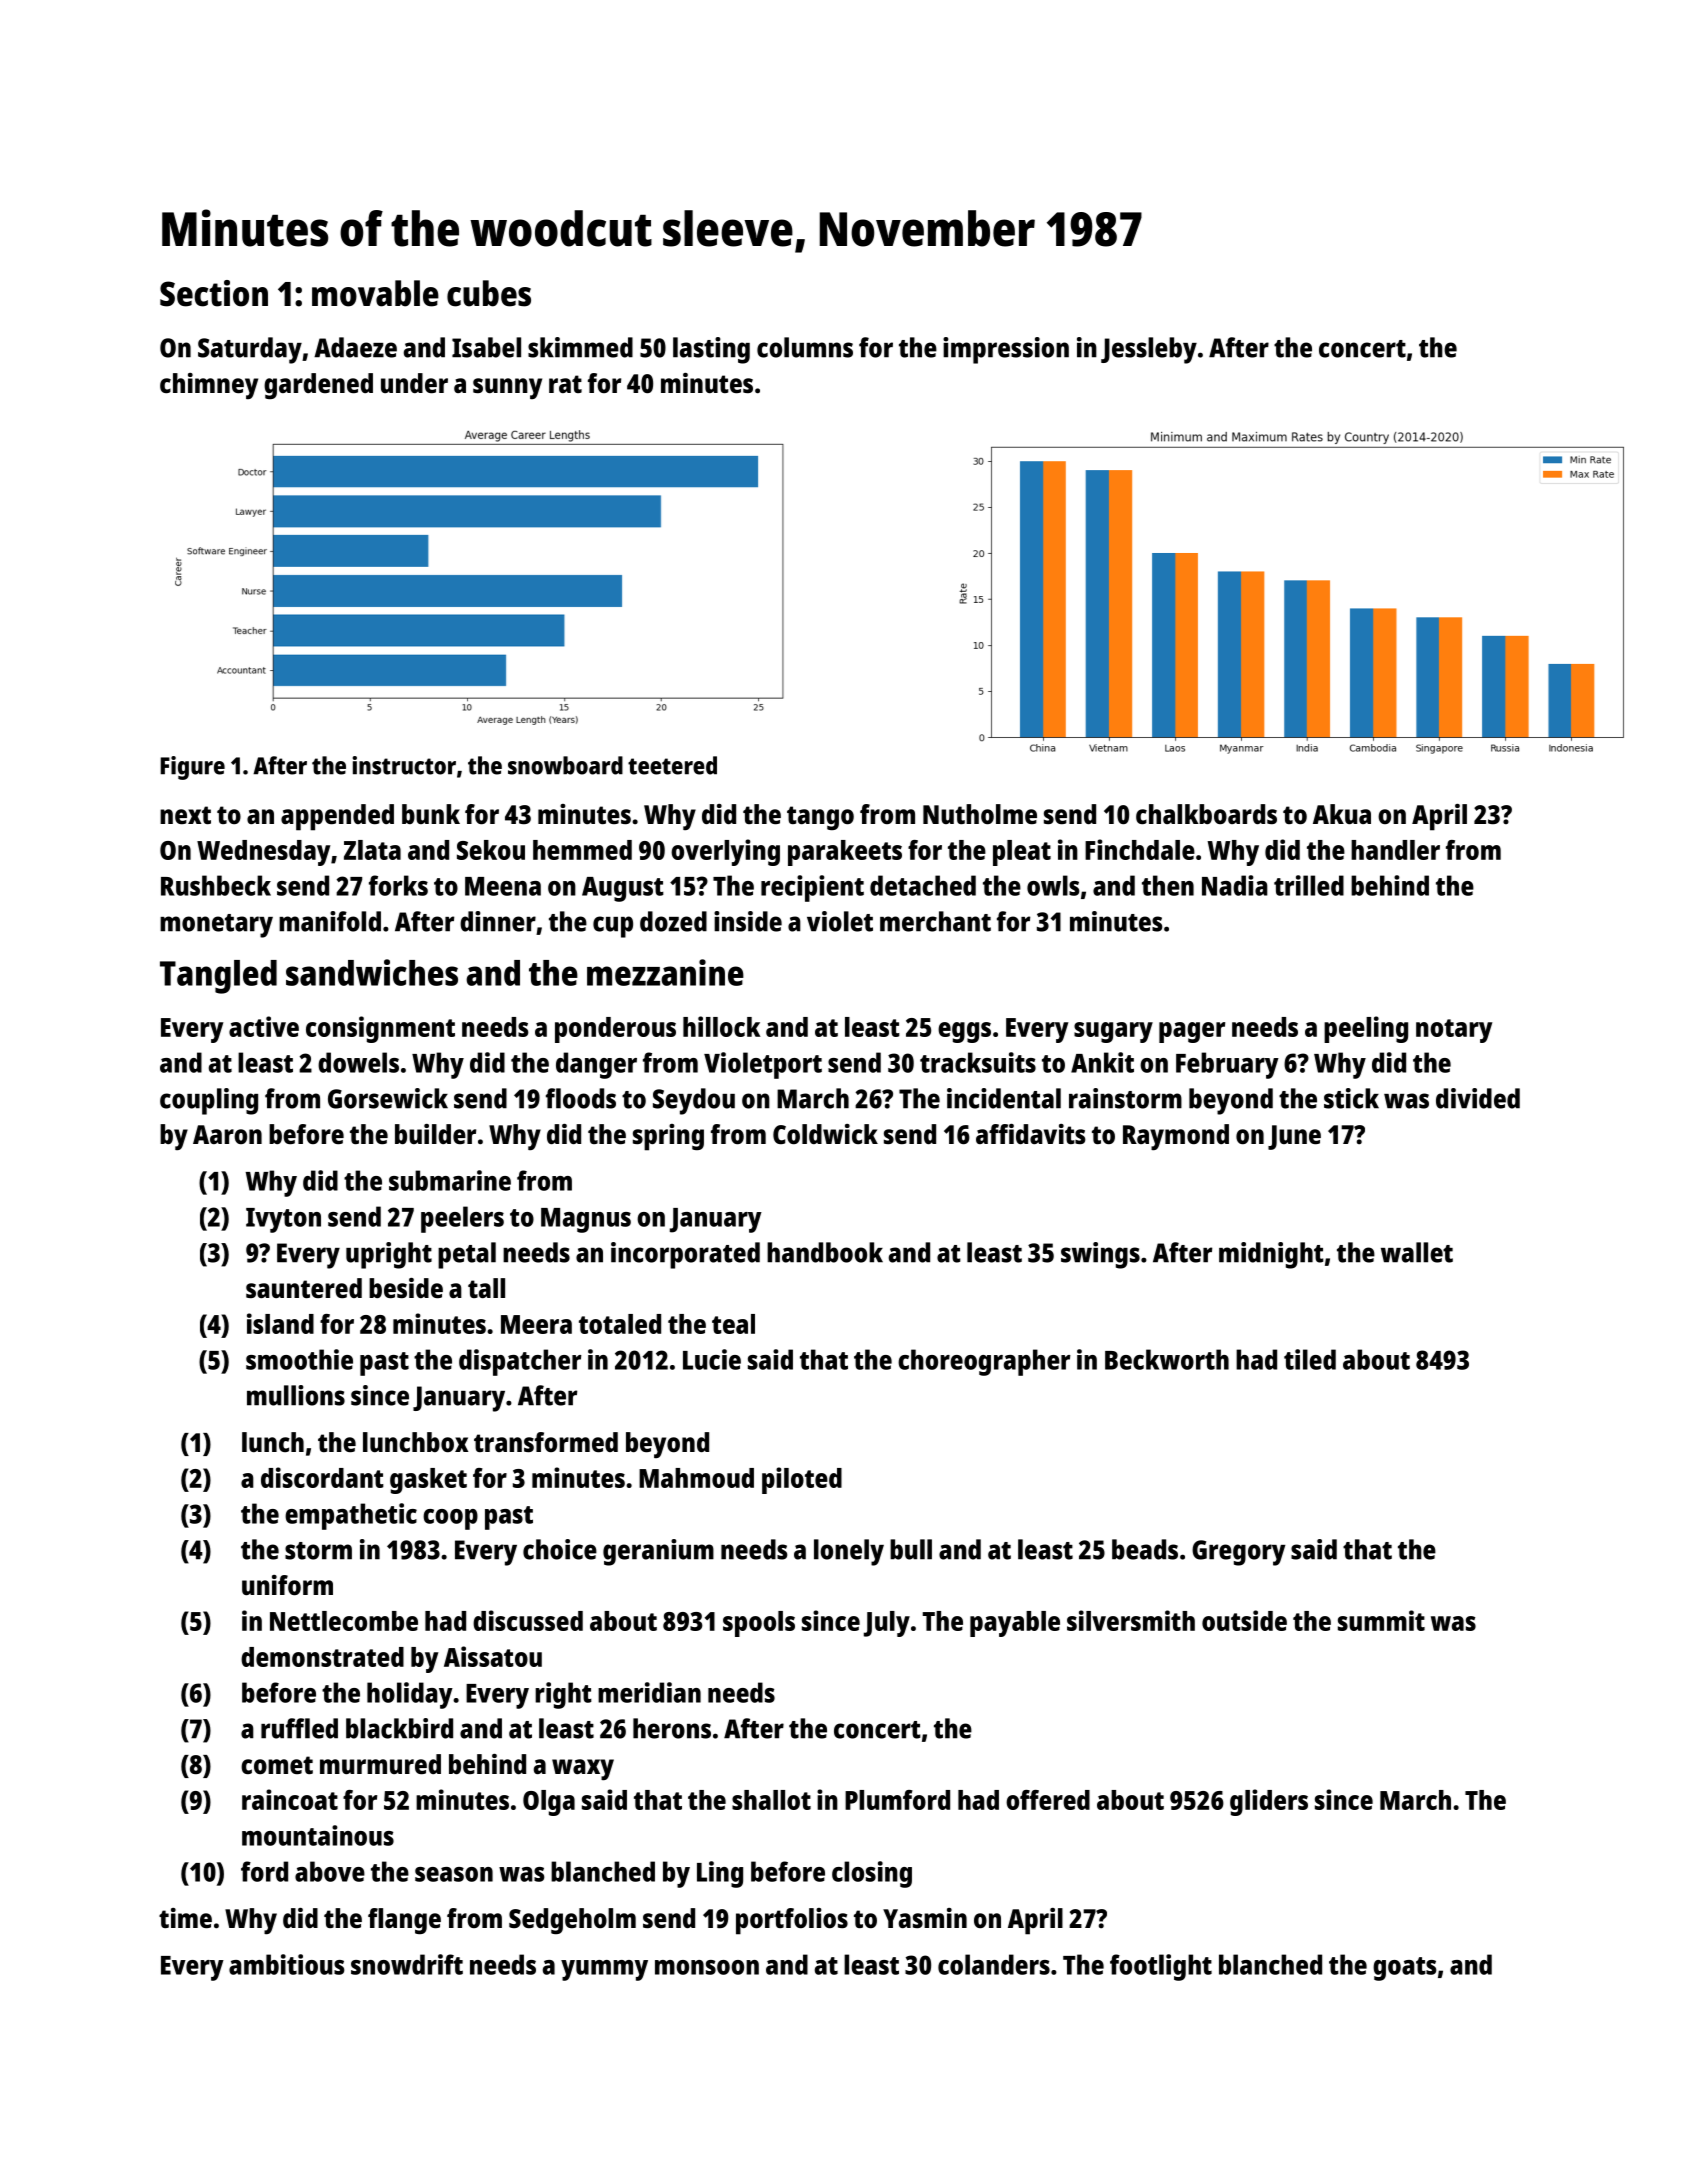 Image resolution: width=1683 pixels, height=2178 pixels. What do you see at coordinates (1168, 885) in the screenshot?
I see `then` at bounding box center [1168, 885].
